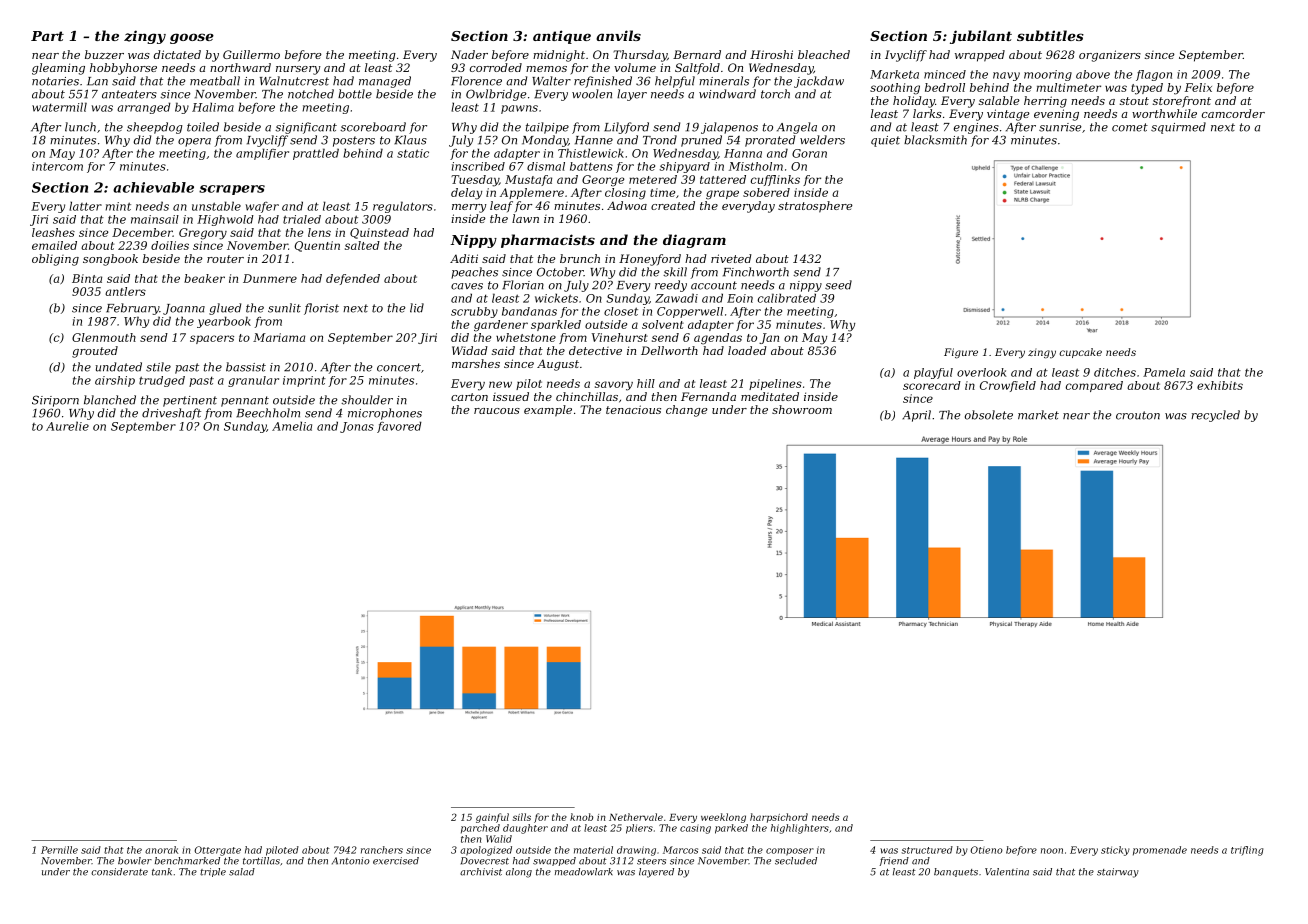 Image resolution: width=1308 pixels, height=924 pixels. Describe the element at coordinates (192, 38) in the screenshot. I see `goose` at that location.
